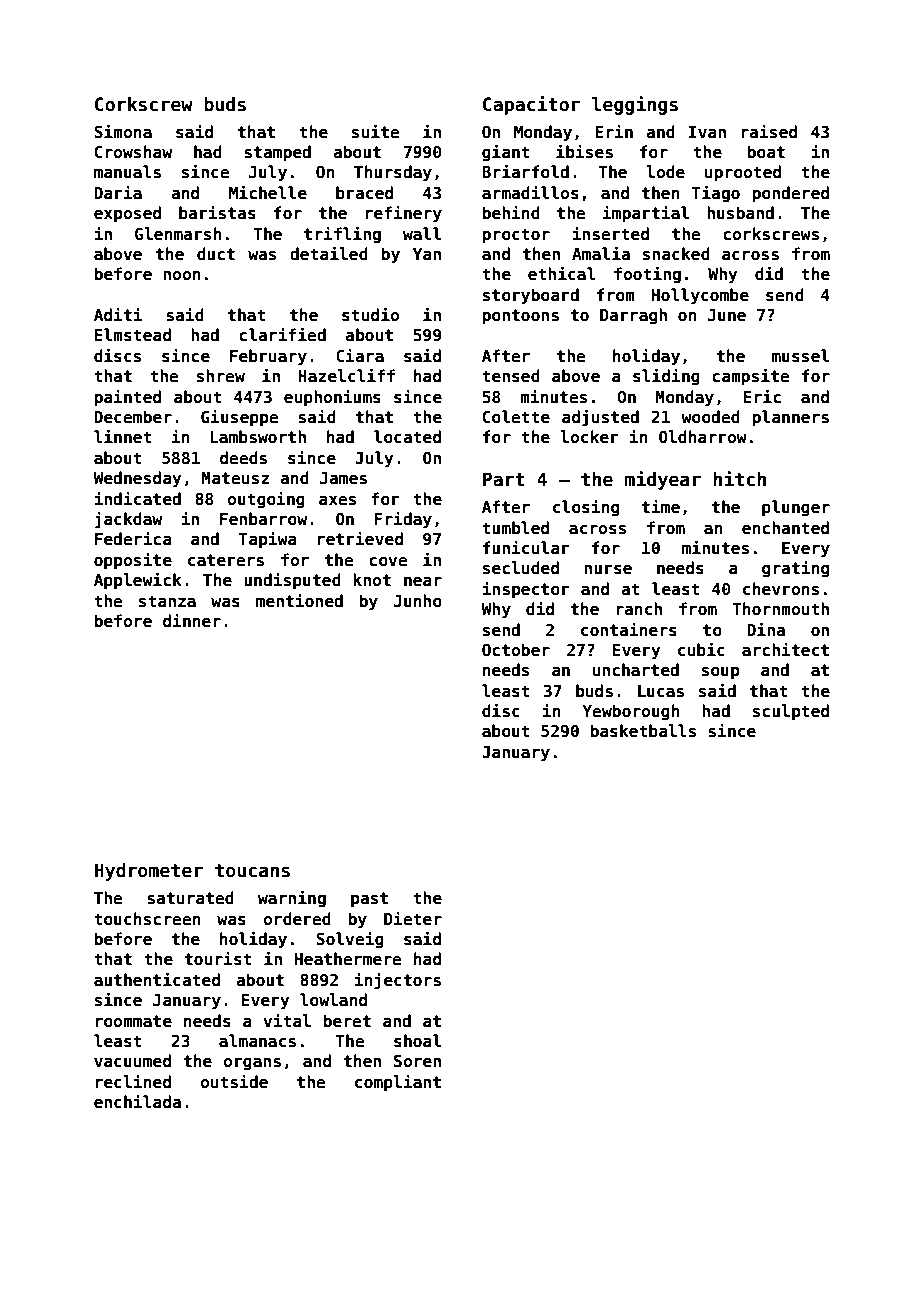 This screenshot has width=924, height=1308. What do you see at coordinates (123, 131) in the screenshot?
I see `Simona` at bounding box center [123, 131].
